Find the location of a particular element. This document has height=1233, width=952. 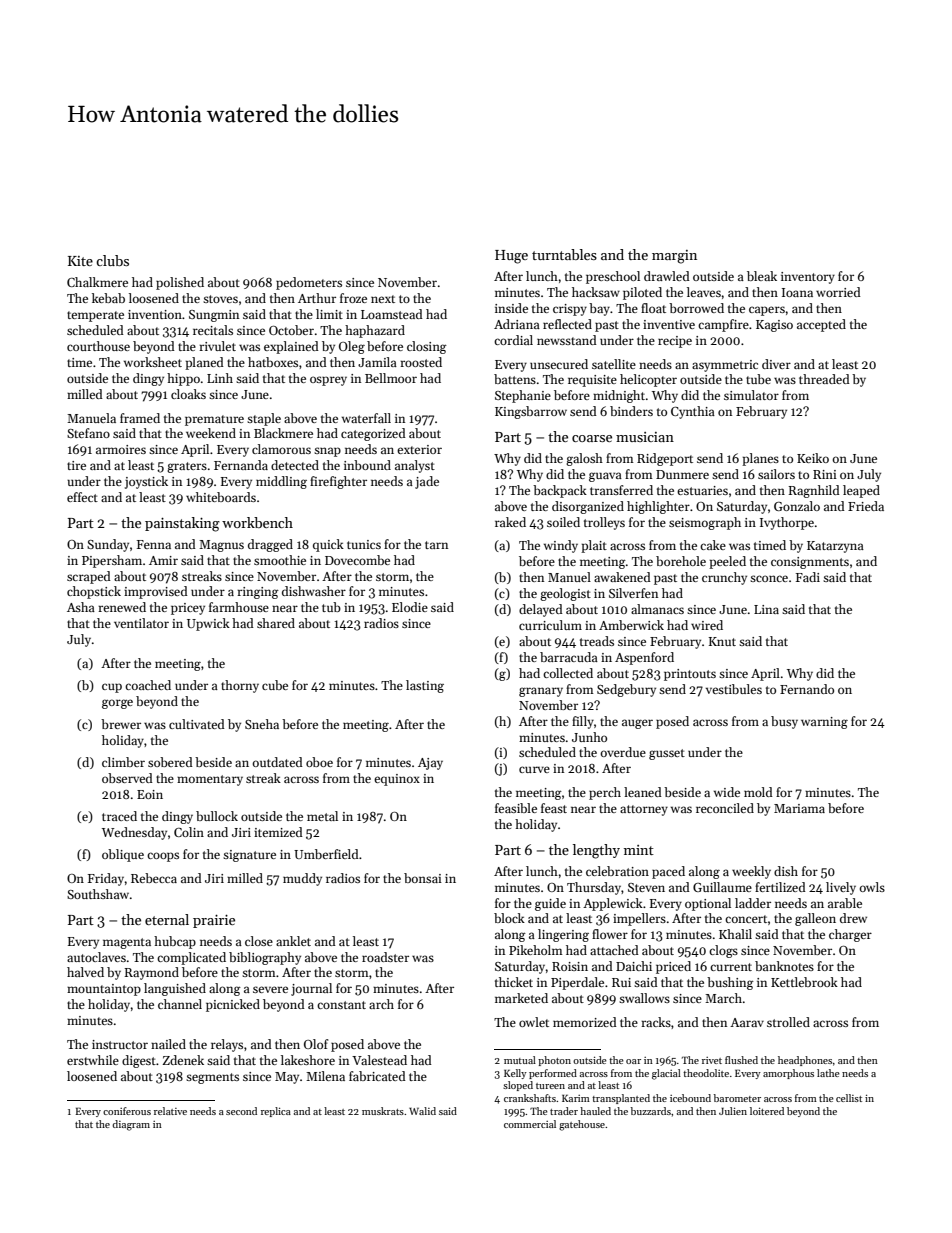

worksheet is located at coordinates (153, 362).
